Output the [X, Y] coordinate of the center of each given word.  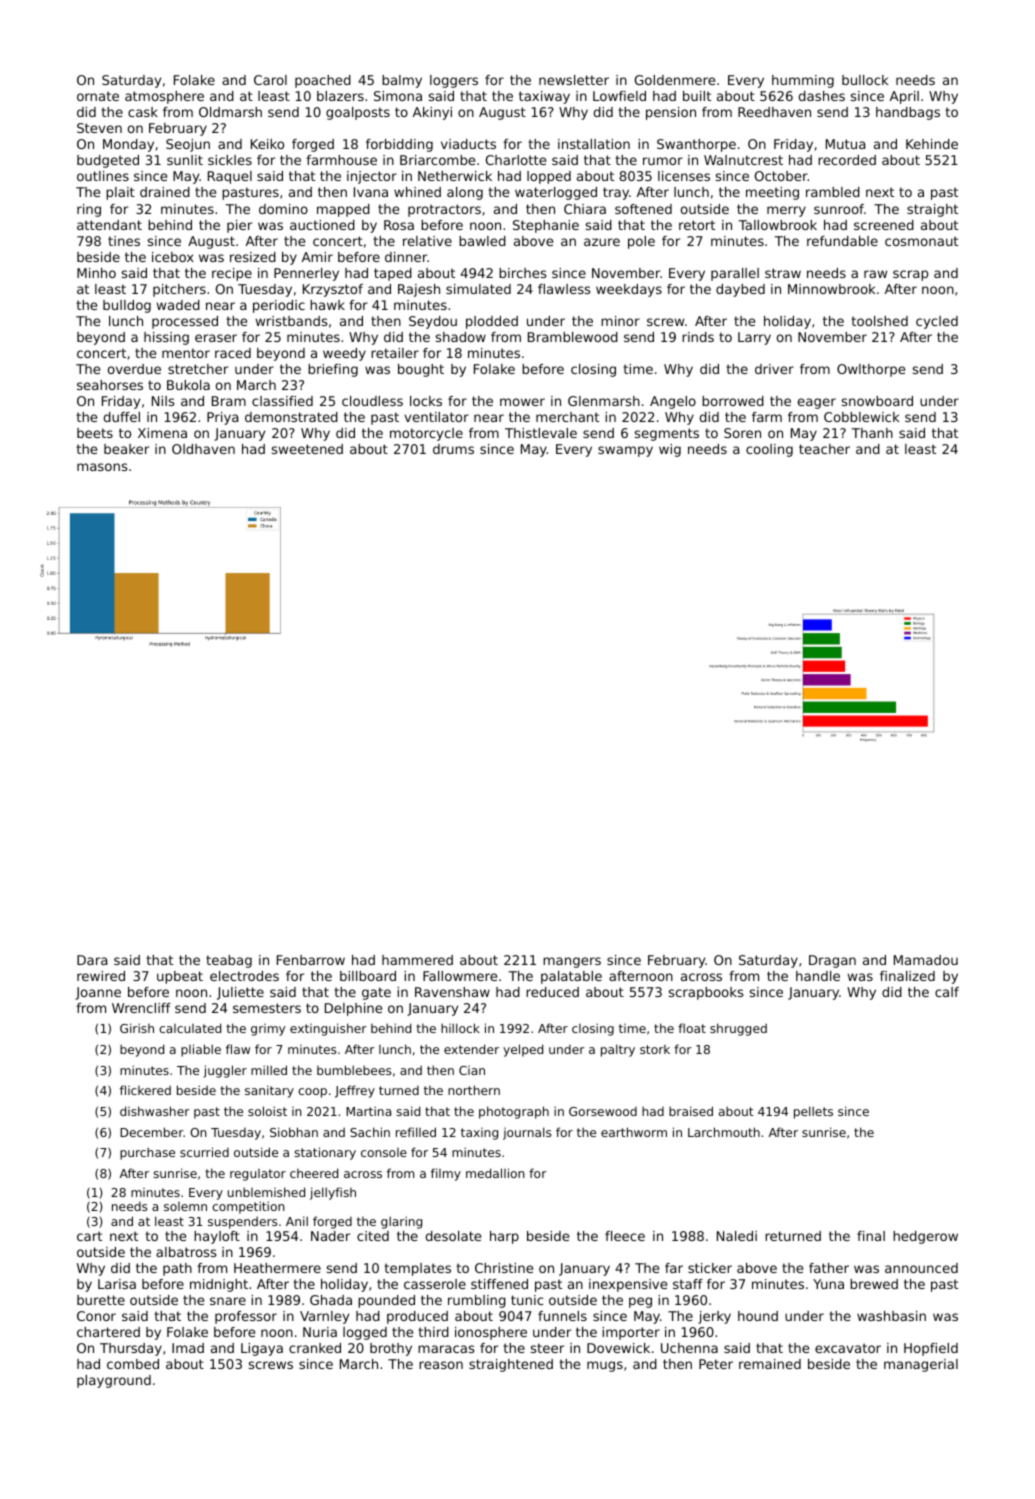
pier [239, 226]
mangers [572, 962]
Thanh [872, 433]
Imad [188, 1348]
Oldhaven [203, 449]
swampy [625, 451]
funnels [562, 1316]
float [692, 1028]
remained [770, 1364]
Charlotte [516, 160]
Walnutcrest [743, 160]
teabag [229, 961]
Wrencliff [141, 1008]
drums [453, 449]
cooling [769, 450]
